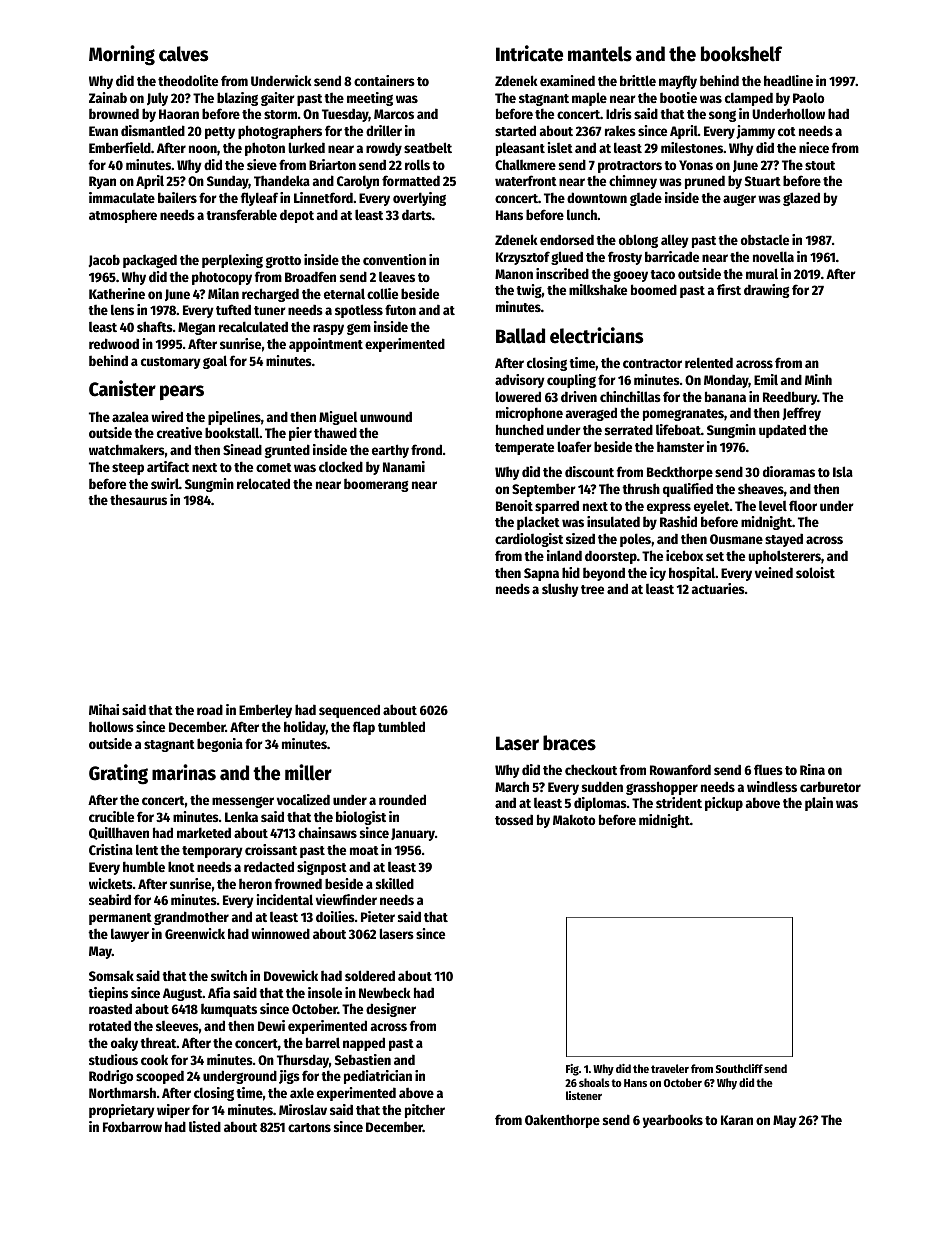 The height and width of the screenshot is (1233, 952). Describe the element at coordinates (562, 1121) in the screenshot. I see `Oakenthorpe` at that location.
